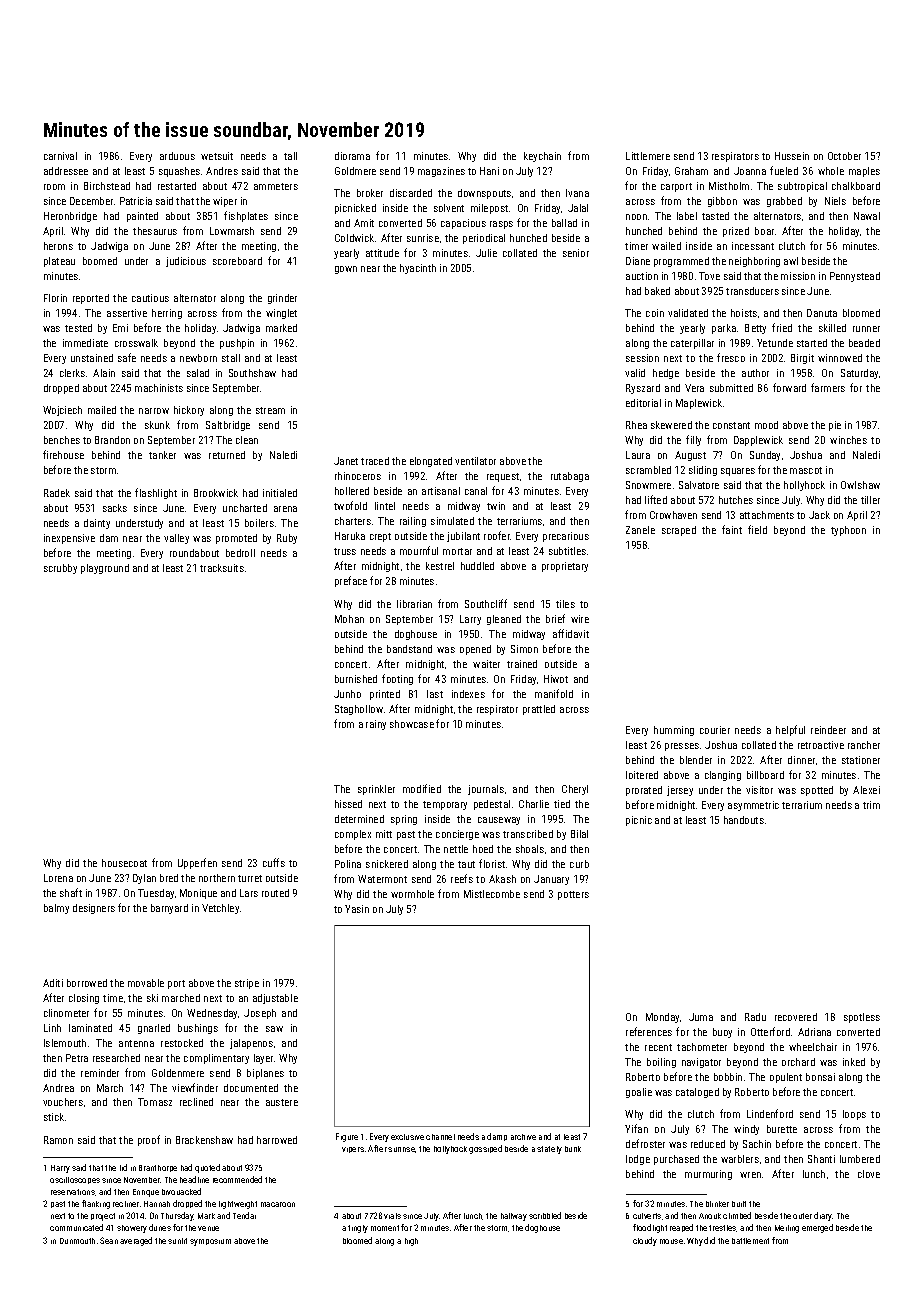 The height and width of the screenshot is (1308, 924). Describe the element at coordinates (580, 619) in the screenshot. I see `wire` at that location.
